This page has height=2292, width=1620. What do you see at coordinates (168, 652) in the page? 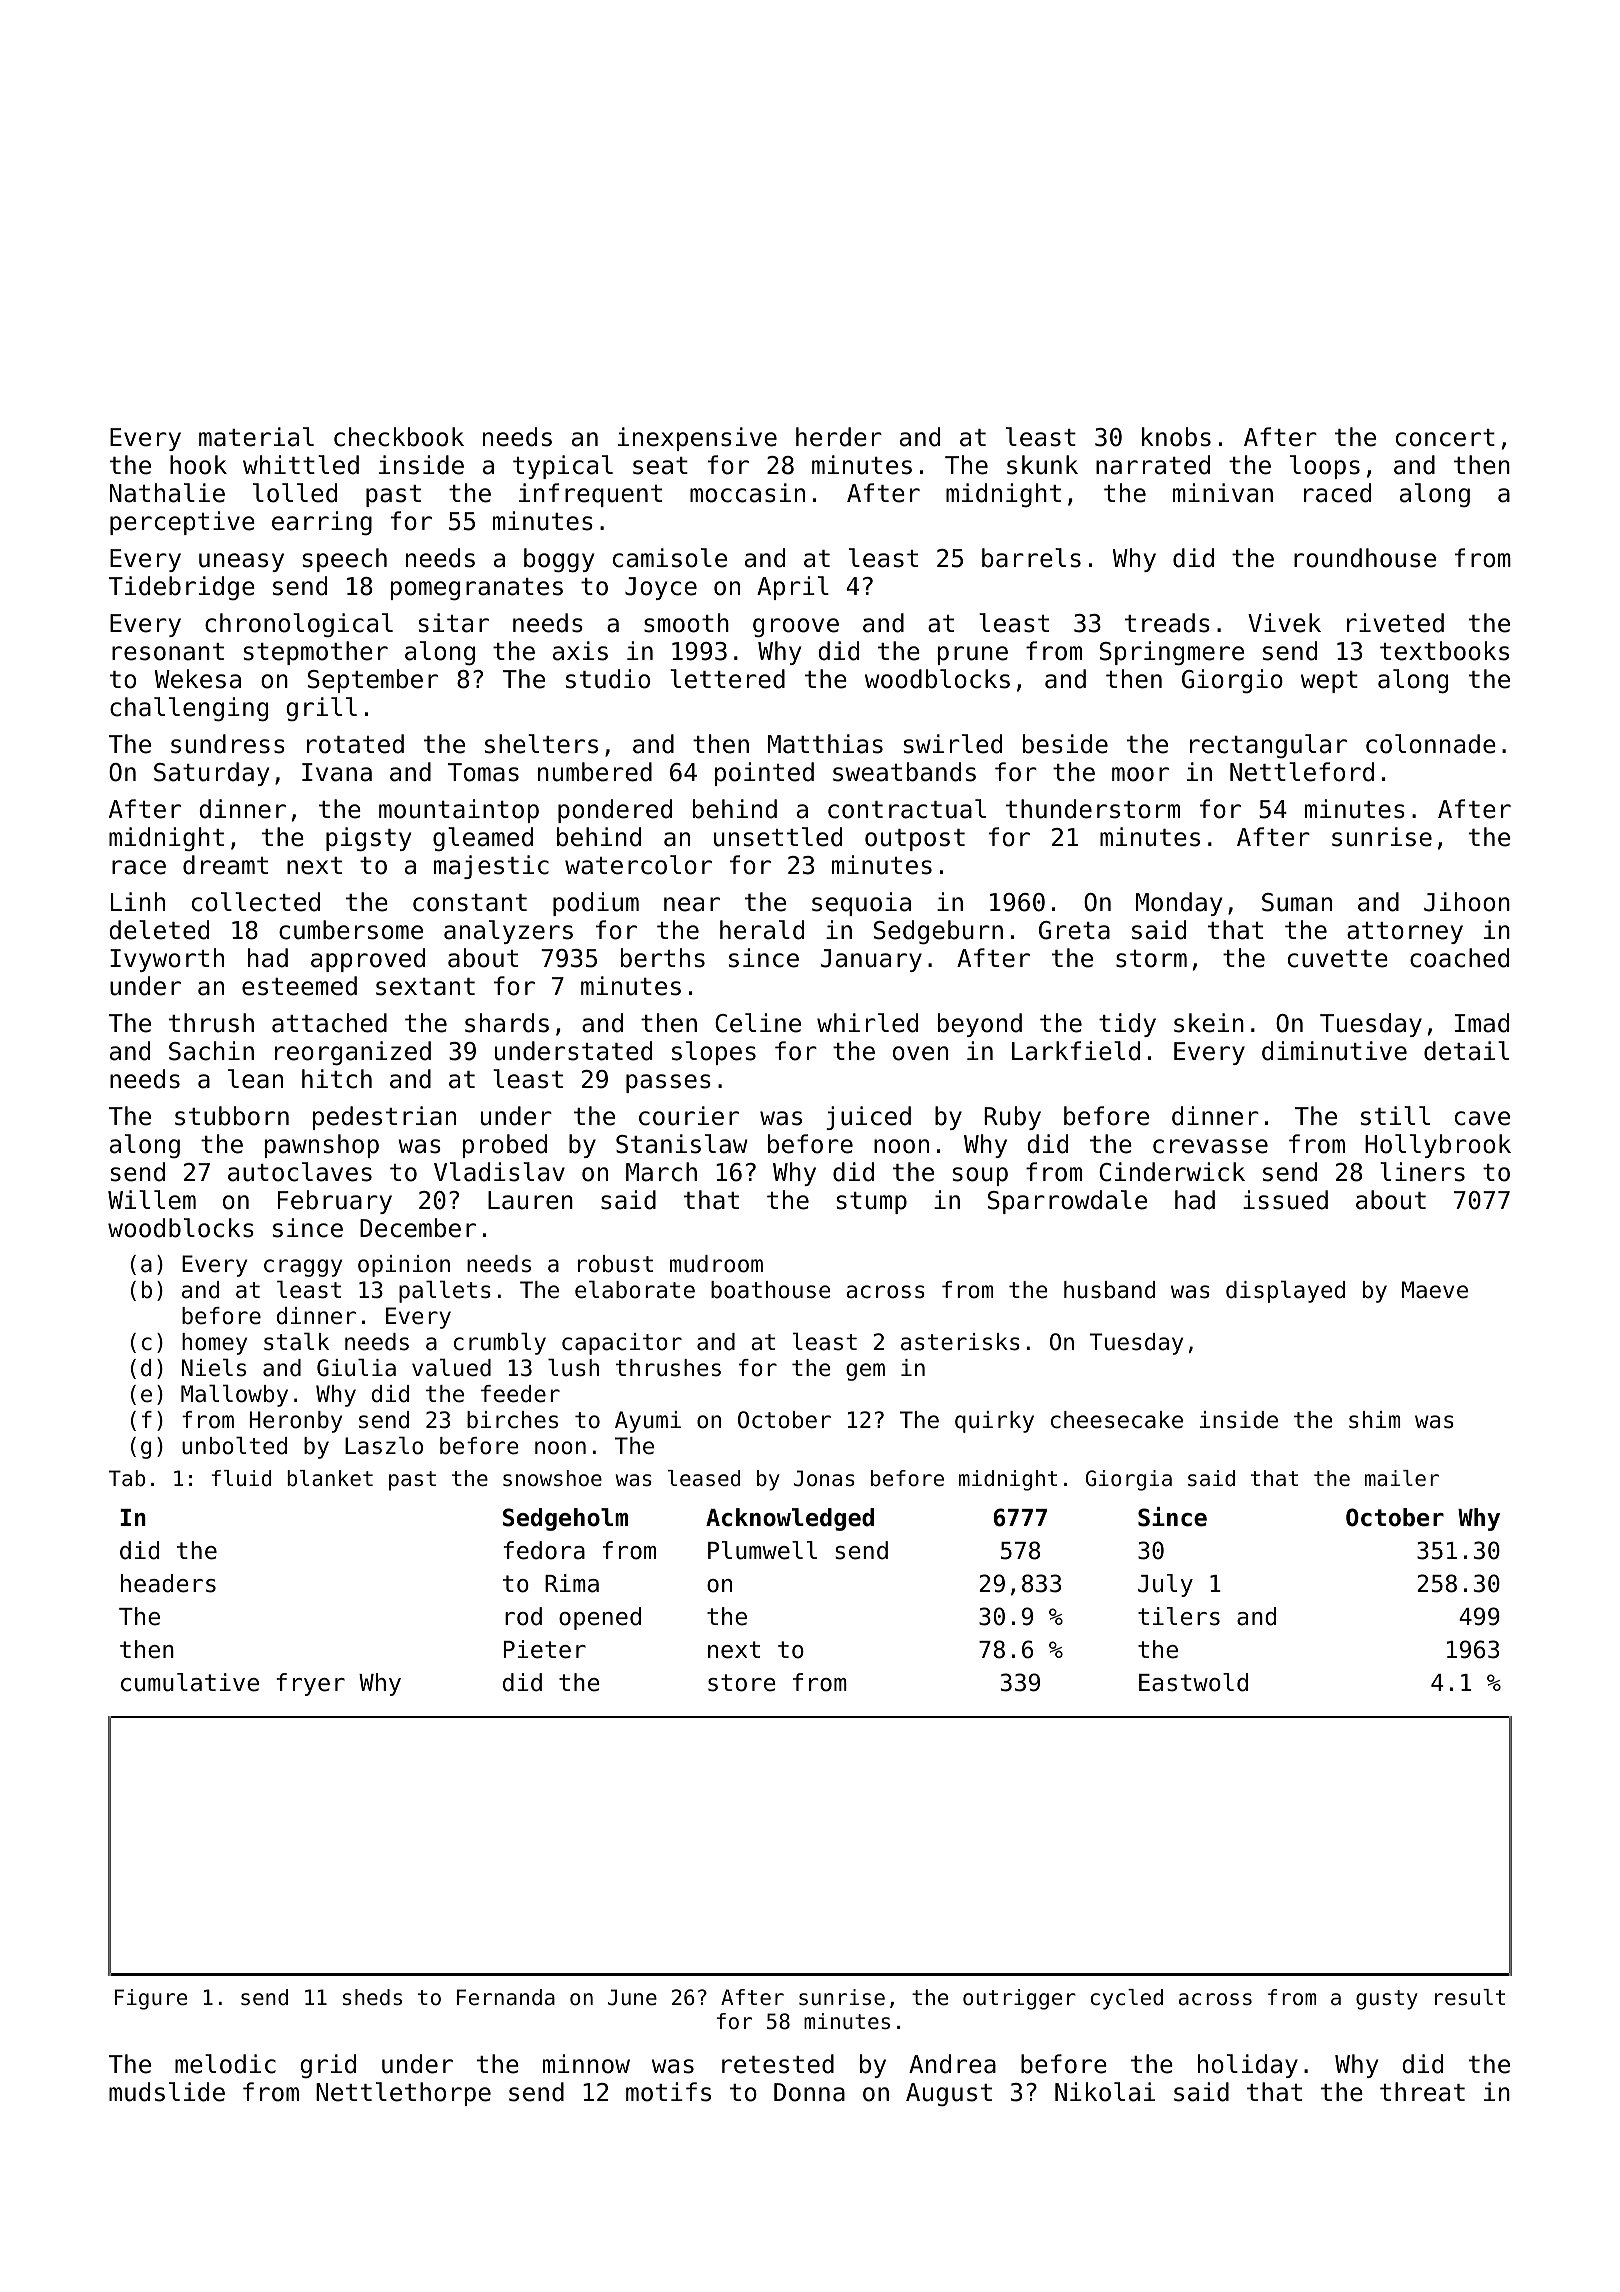
I see `resonant` at bounding box center [168, 652].
